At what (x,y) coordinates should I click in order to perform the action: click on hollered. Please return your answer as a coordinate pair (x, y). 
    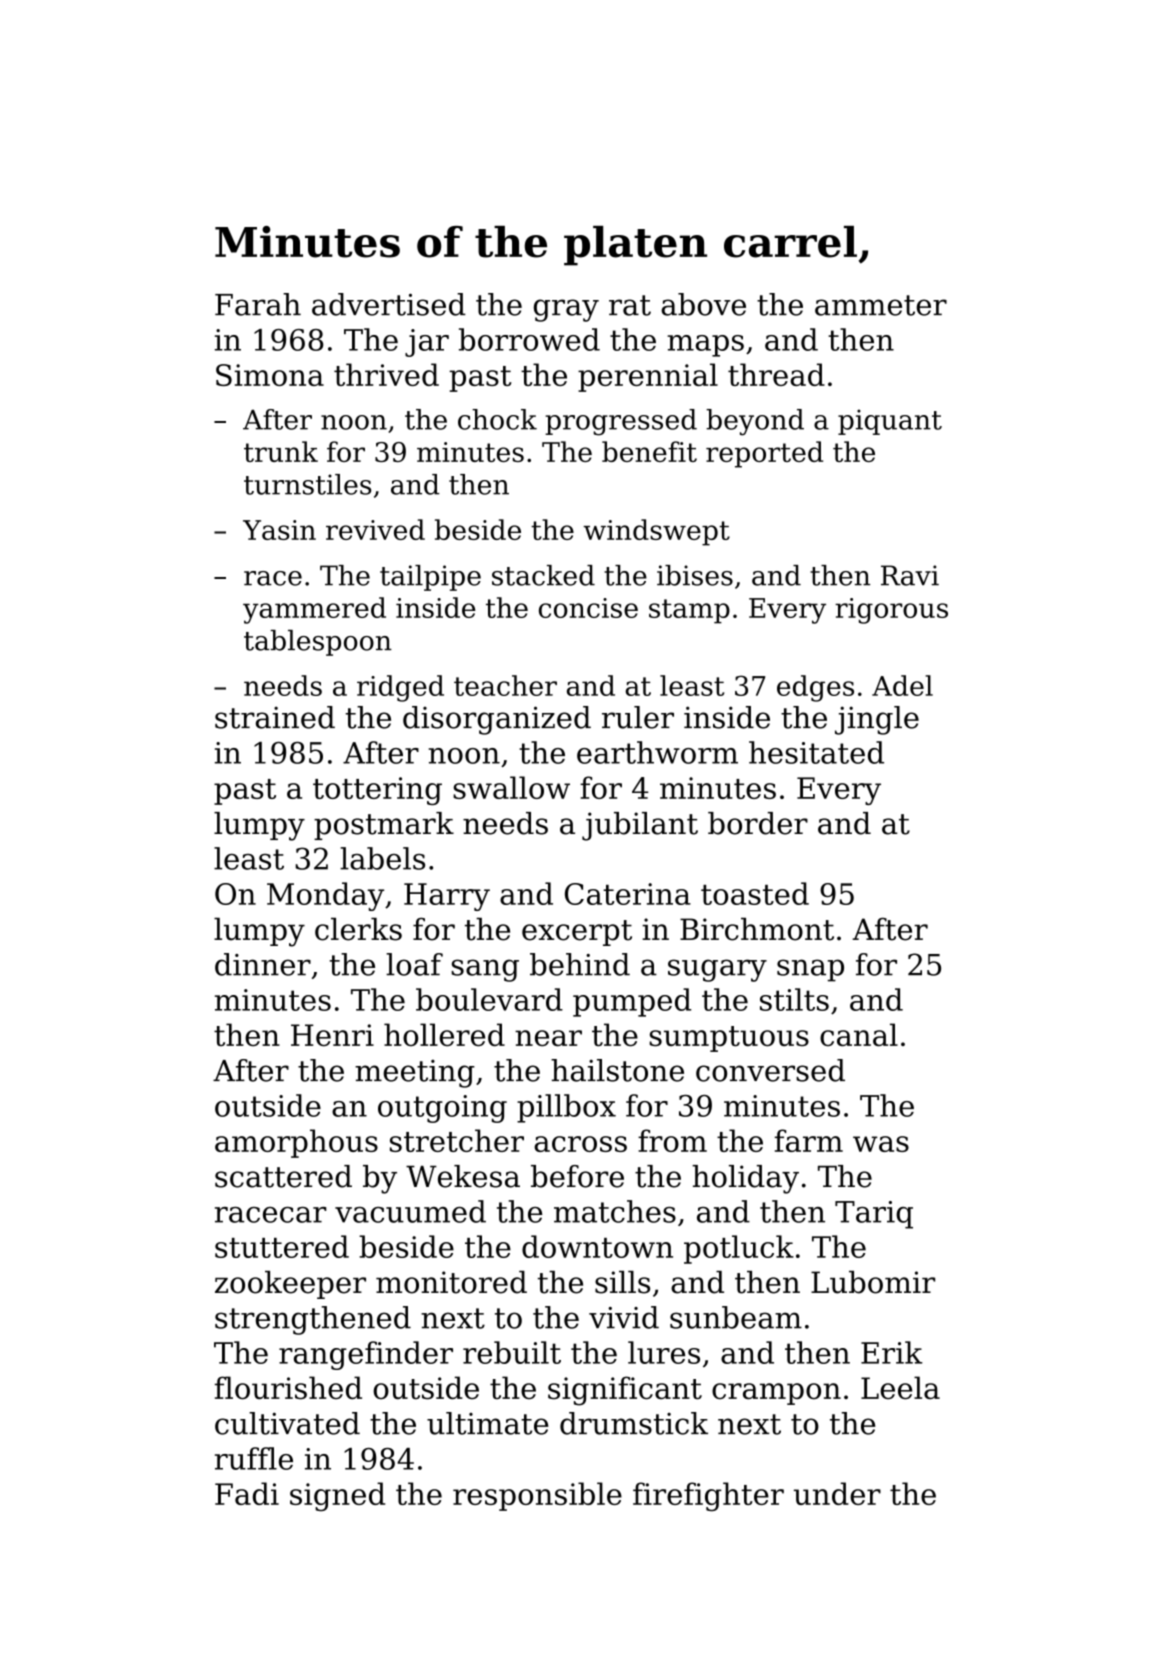
    Looking at the image, I should click on (444, 1034).
